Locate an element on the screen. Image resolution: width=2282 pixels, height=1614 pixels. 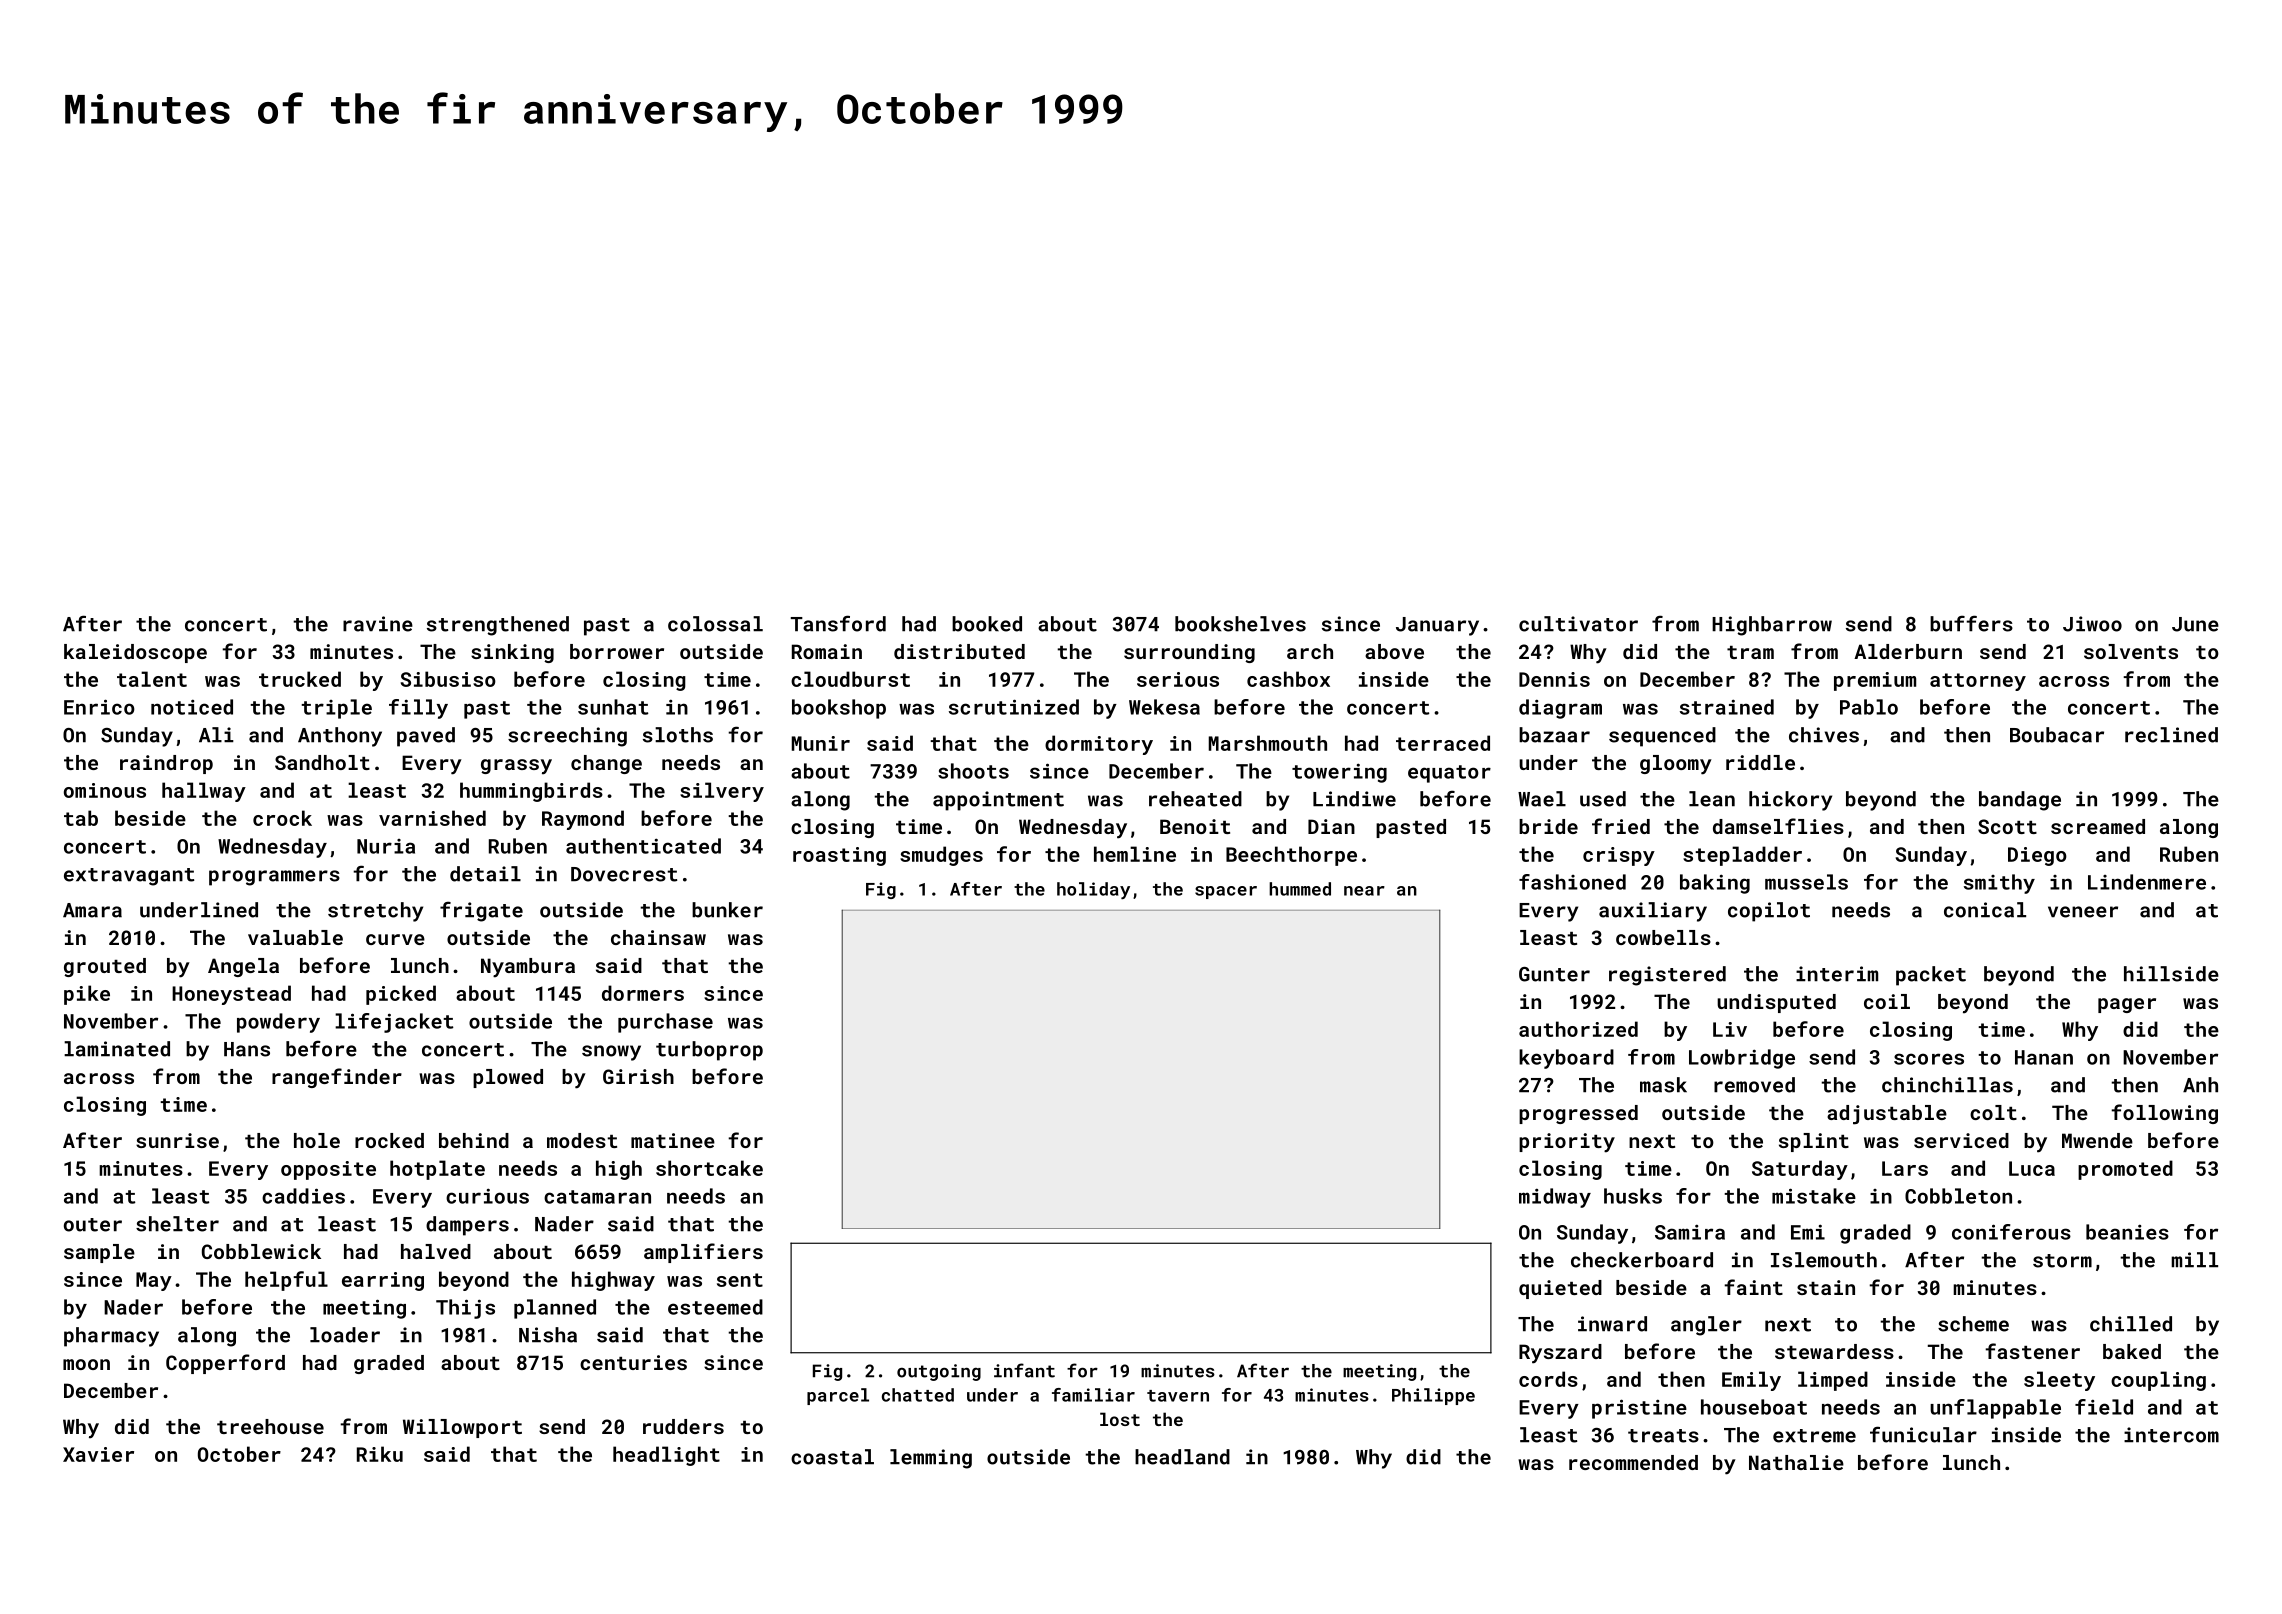
Xavier is located at coordinates (98, 1454).
